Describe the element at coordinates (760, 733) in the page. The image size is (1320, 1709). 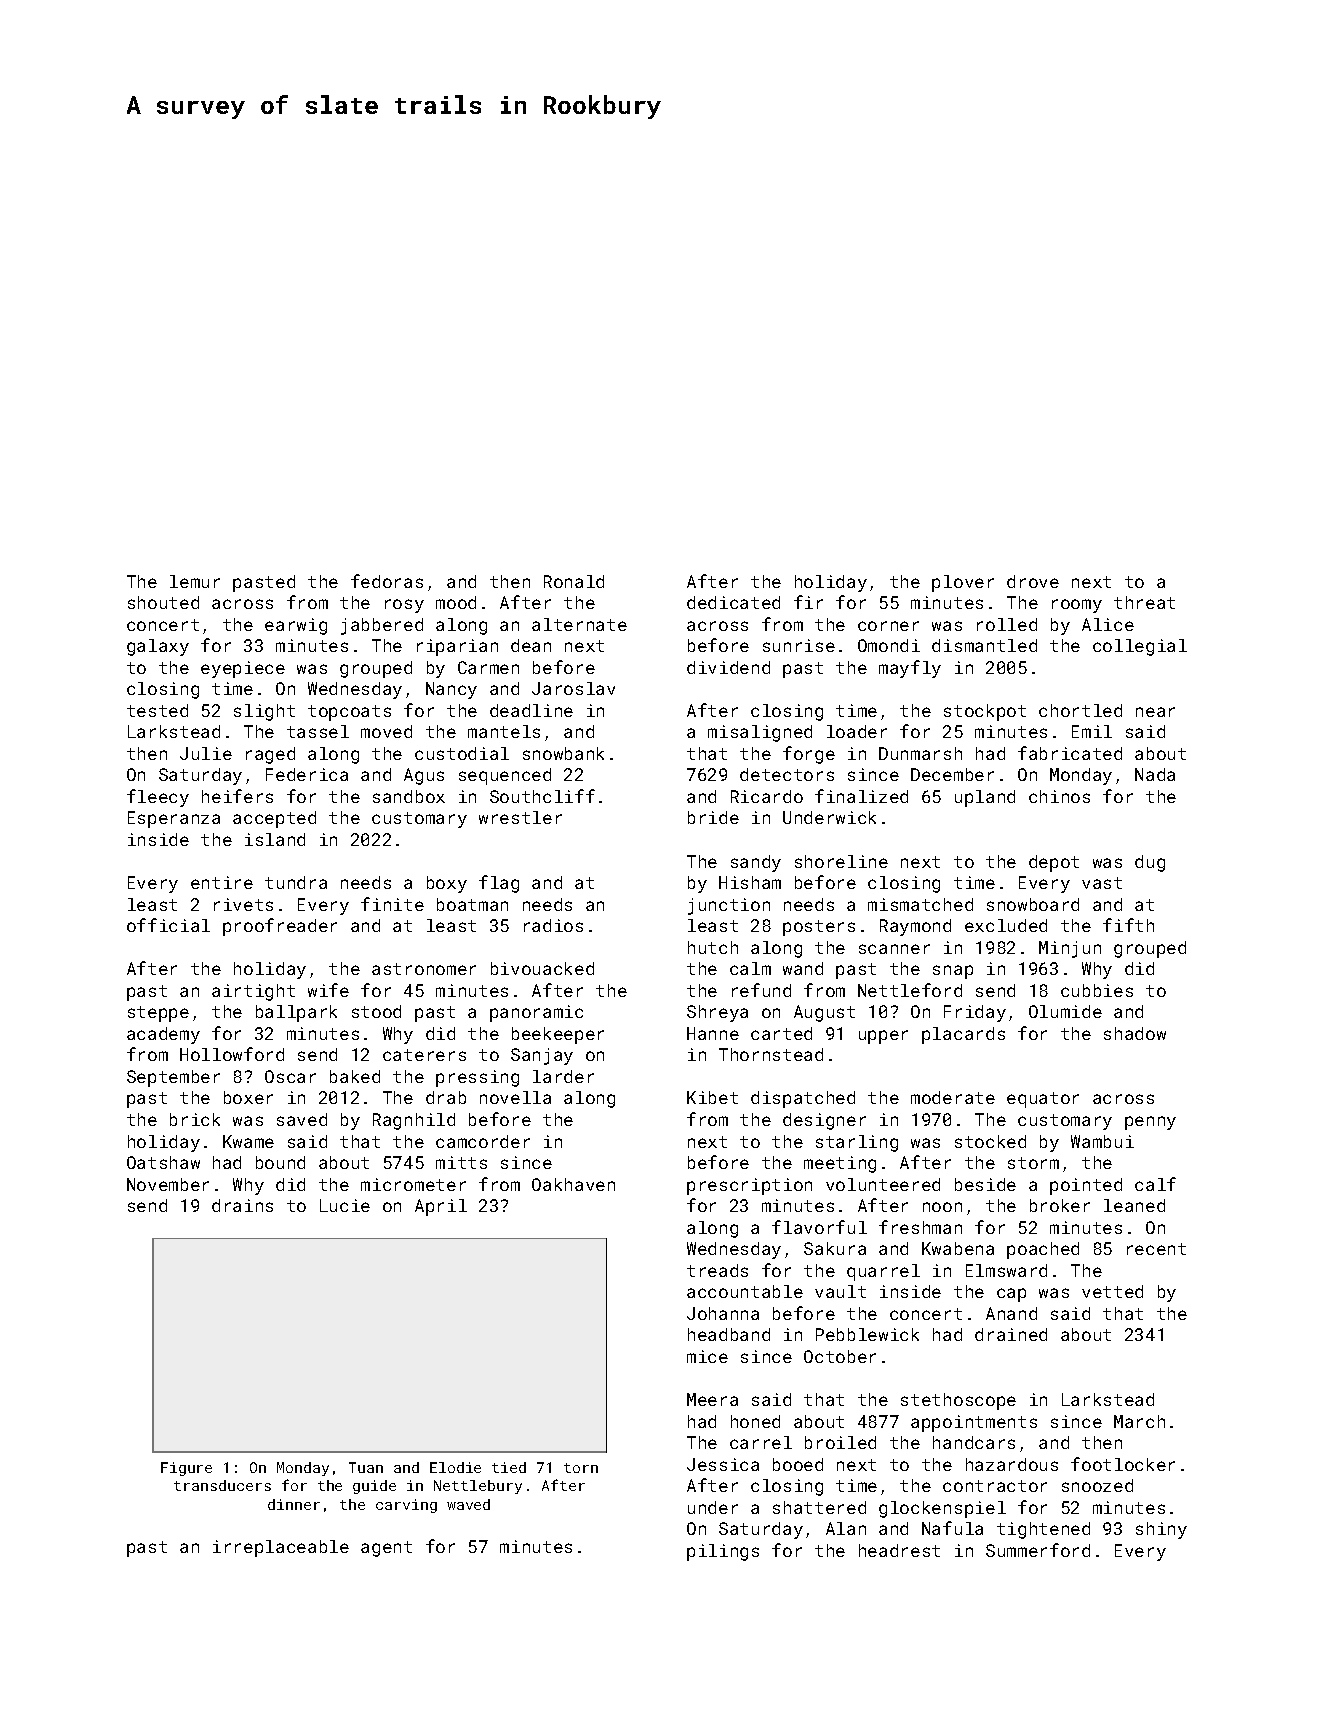
I see `misaligned` at that location.
